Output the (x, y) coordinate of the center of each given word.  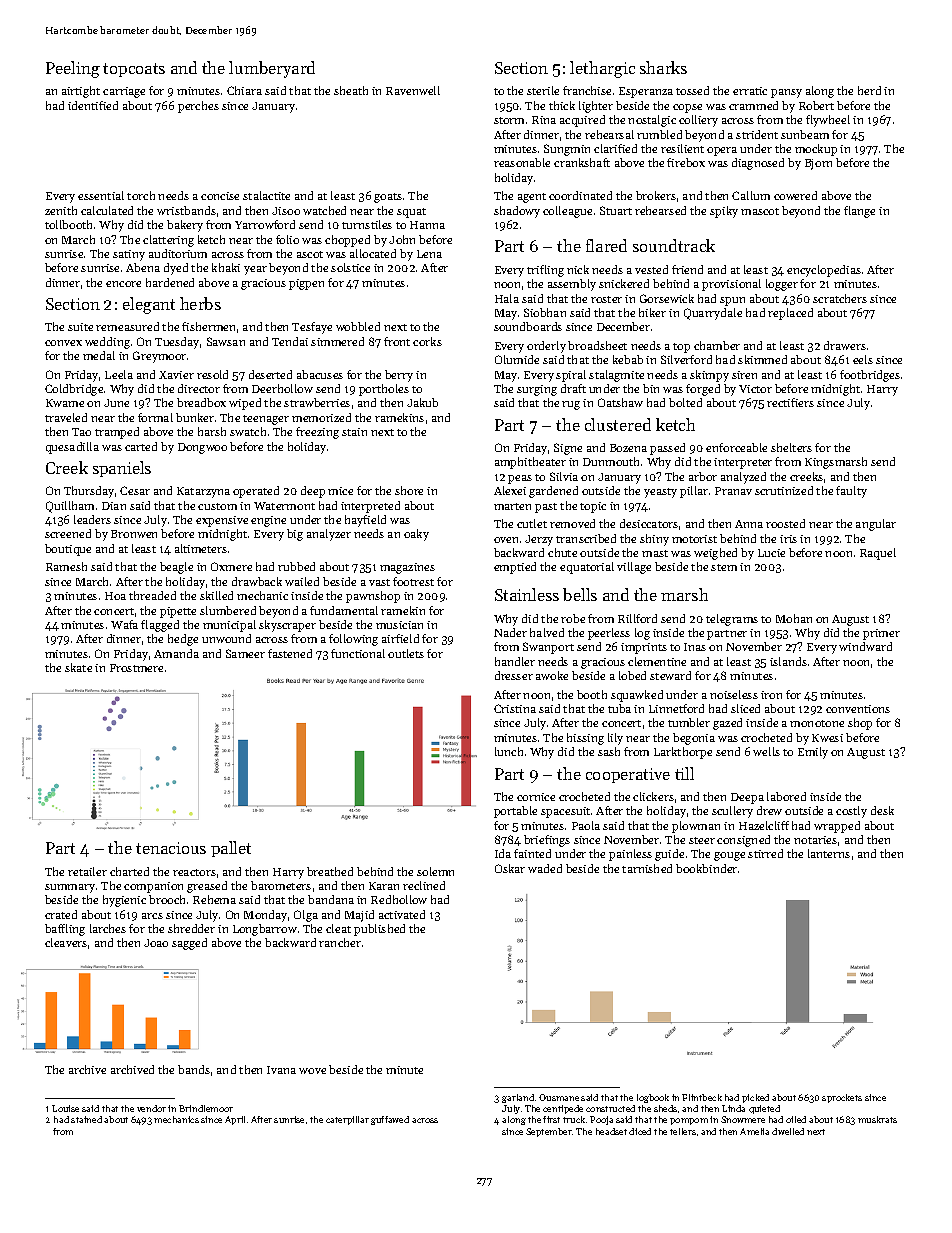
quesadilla (72, 448)
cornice (536, 797)
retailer (87, 871)
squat (411, 213)
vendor (151, 1108)
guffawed (390, 1120)
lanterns (829, 853)
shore (409, 490)
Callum (751, 195)
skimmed (762, 359)
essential (101, 195)
